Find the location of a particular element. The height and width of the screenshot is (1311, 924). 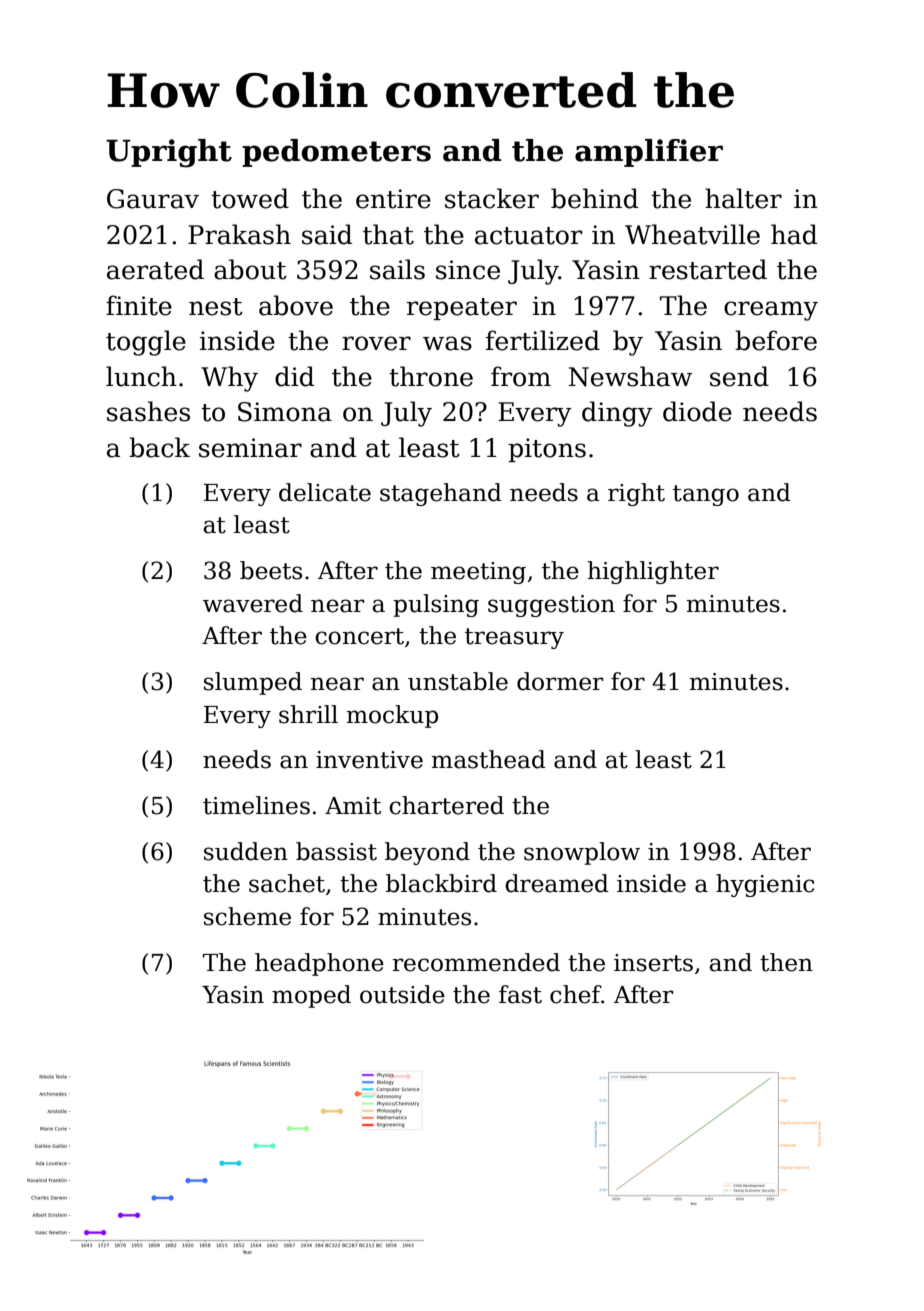

bassist is located at coordinates (336, 851).
